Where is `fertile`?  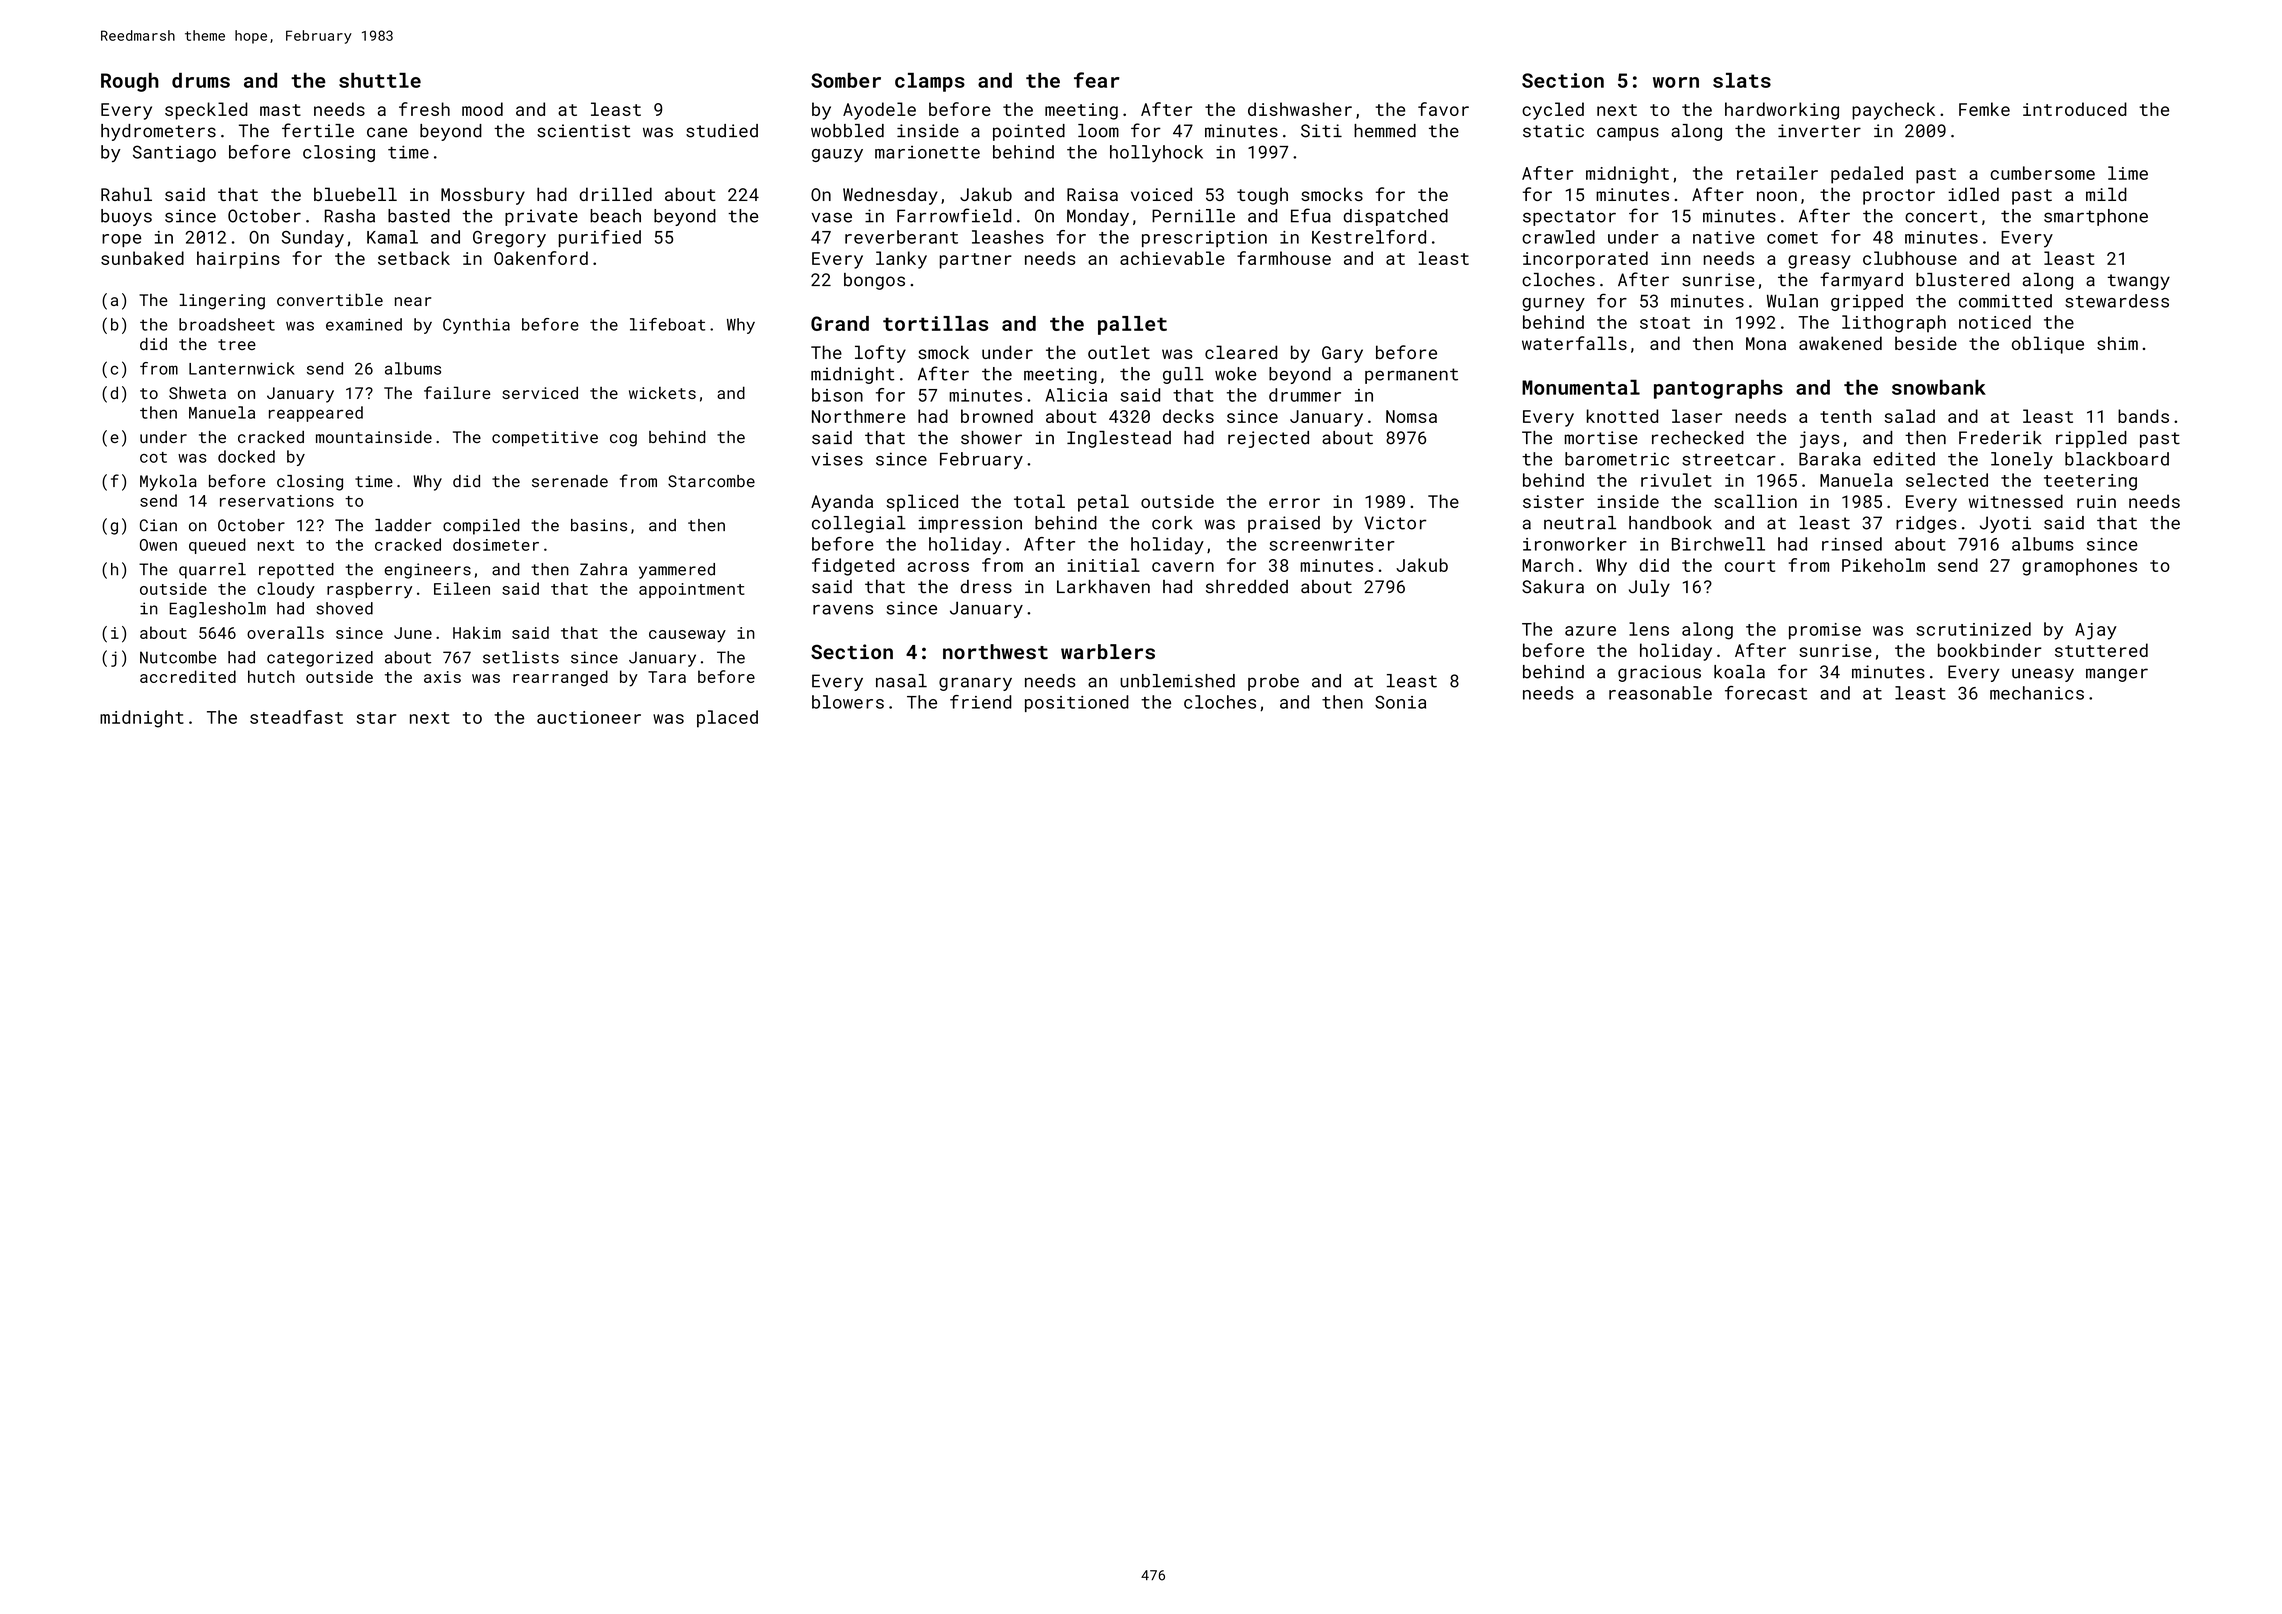 fertile is located at coordinates (318, 130).
